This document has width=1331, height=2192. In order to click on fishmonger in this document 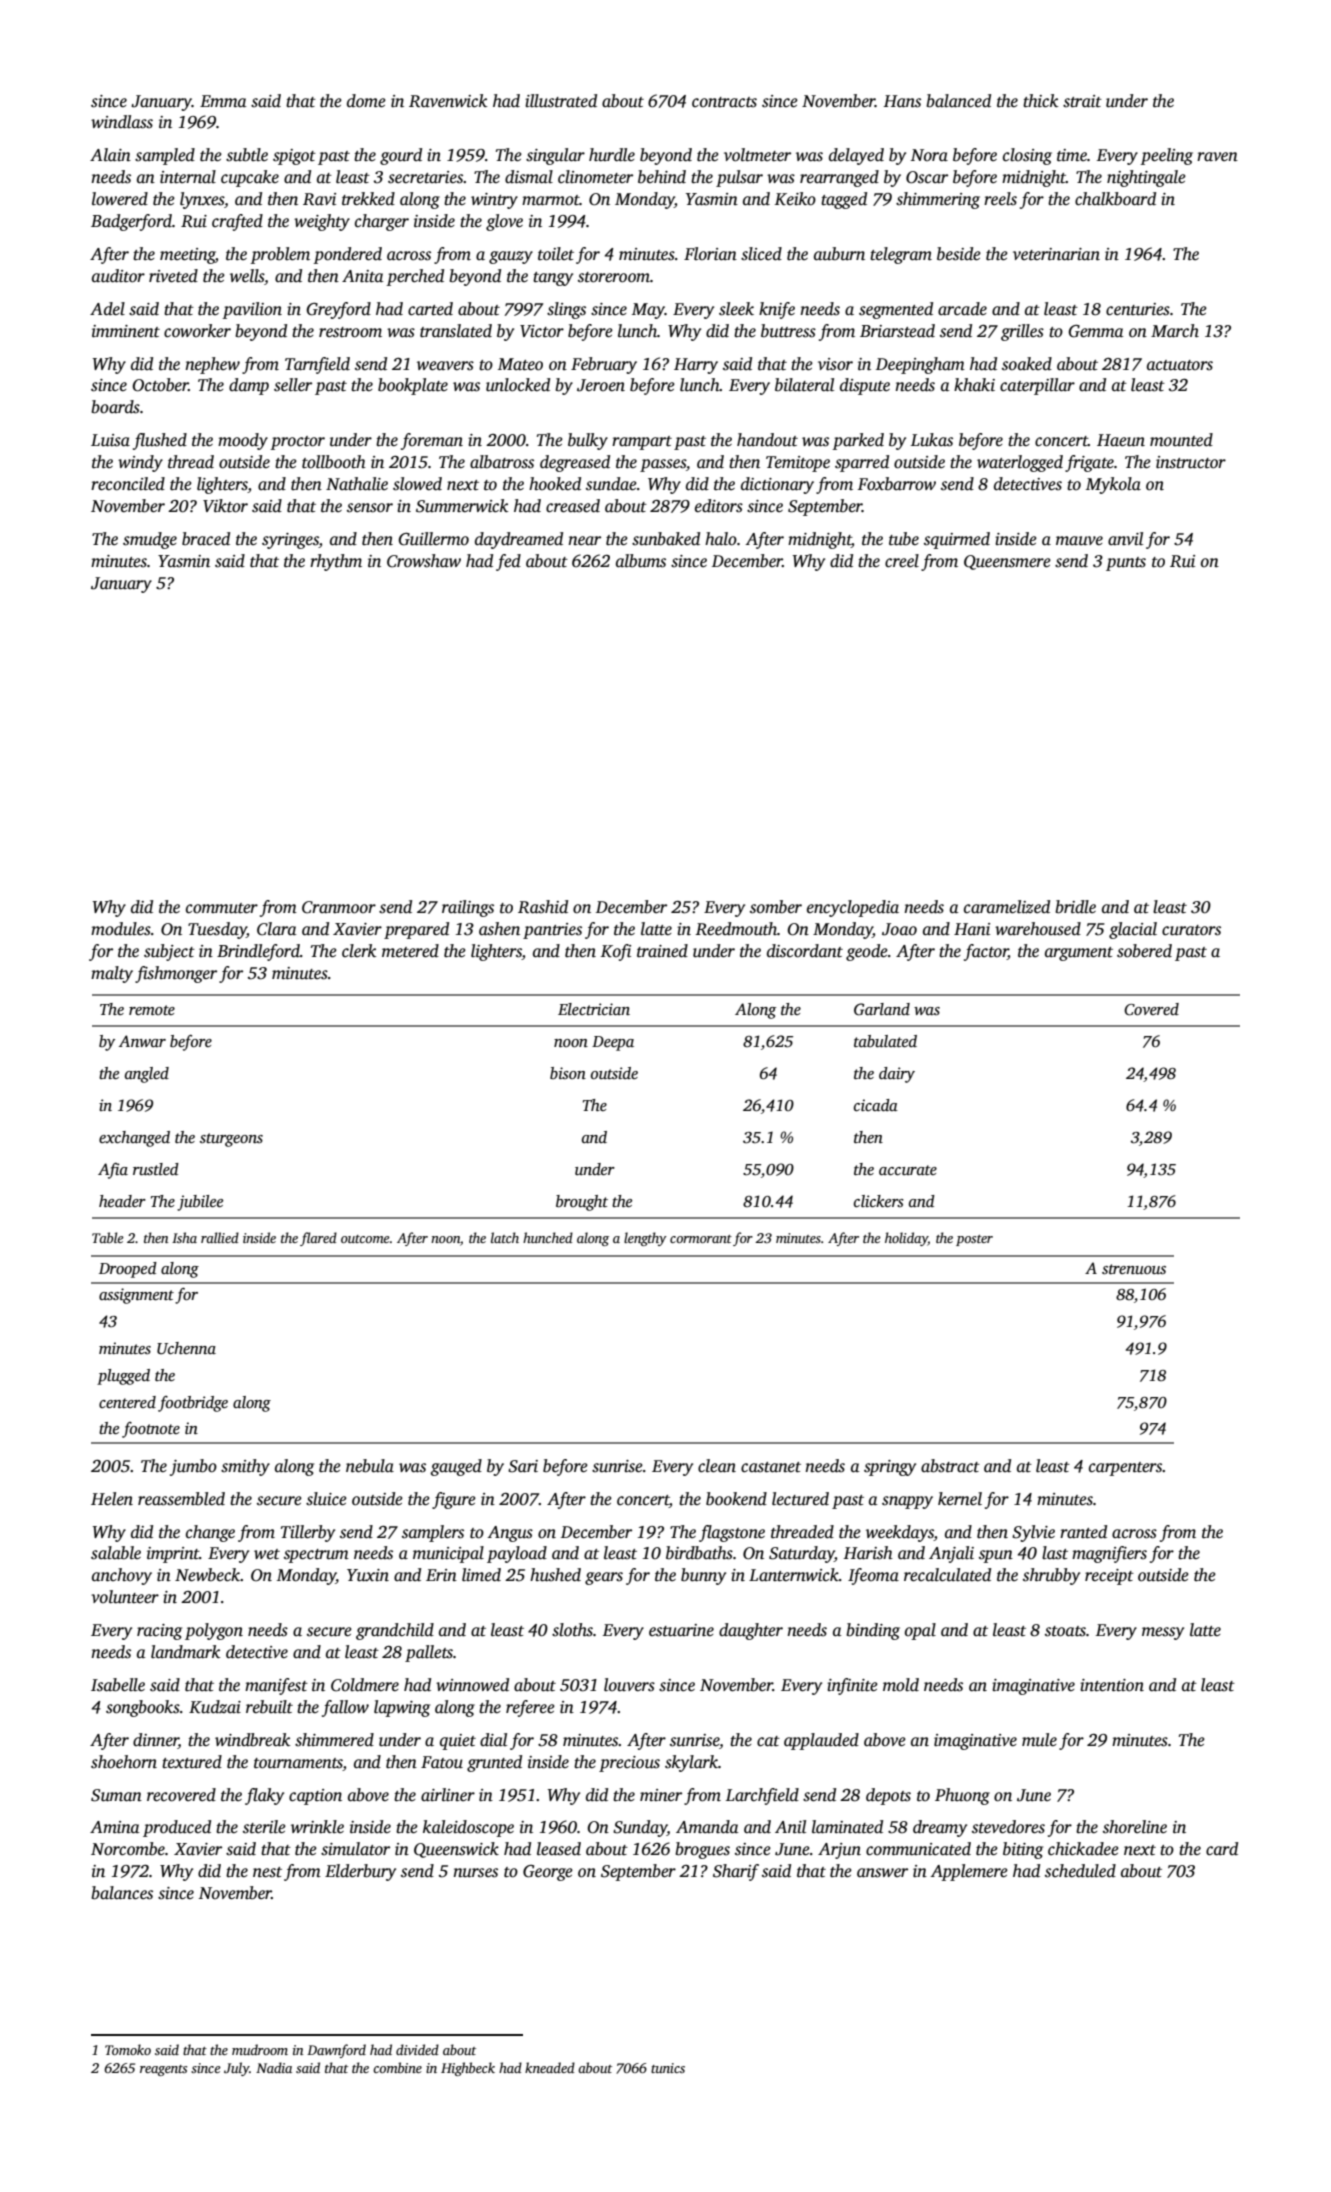, I will do `click(176, 974)`.
